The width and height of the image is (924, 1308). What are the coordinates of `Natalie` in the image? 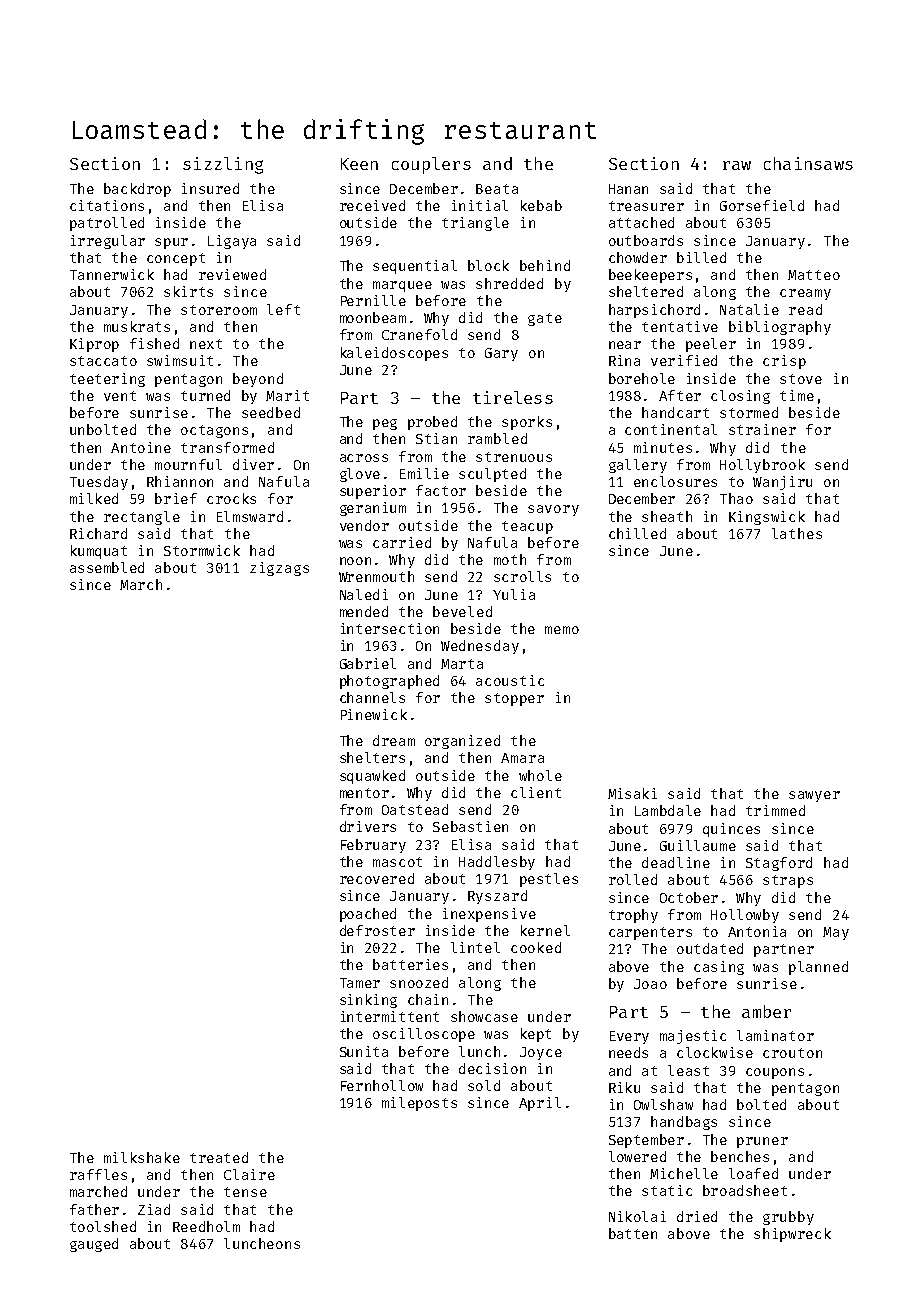 It's located at (749, 309).
